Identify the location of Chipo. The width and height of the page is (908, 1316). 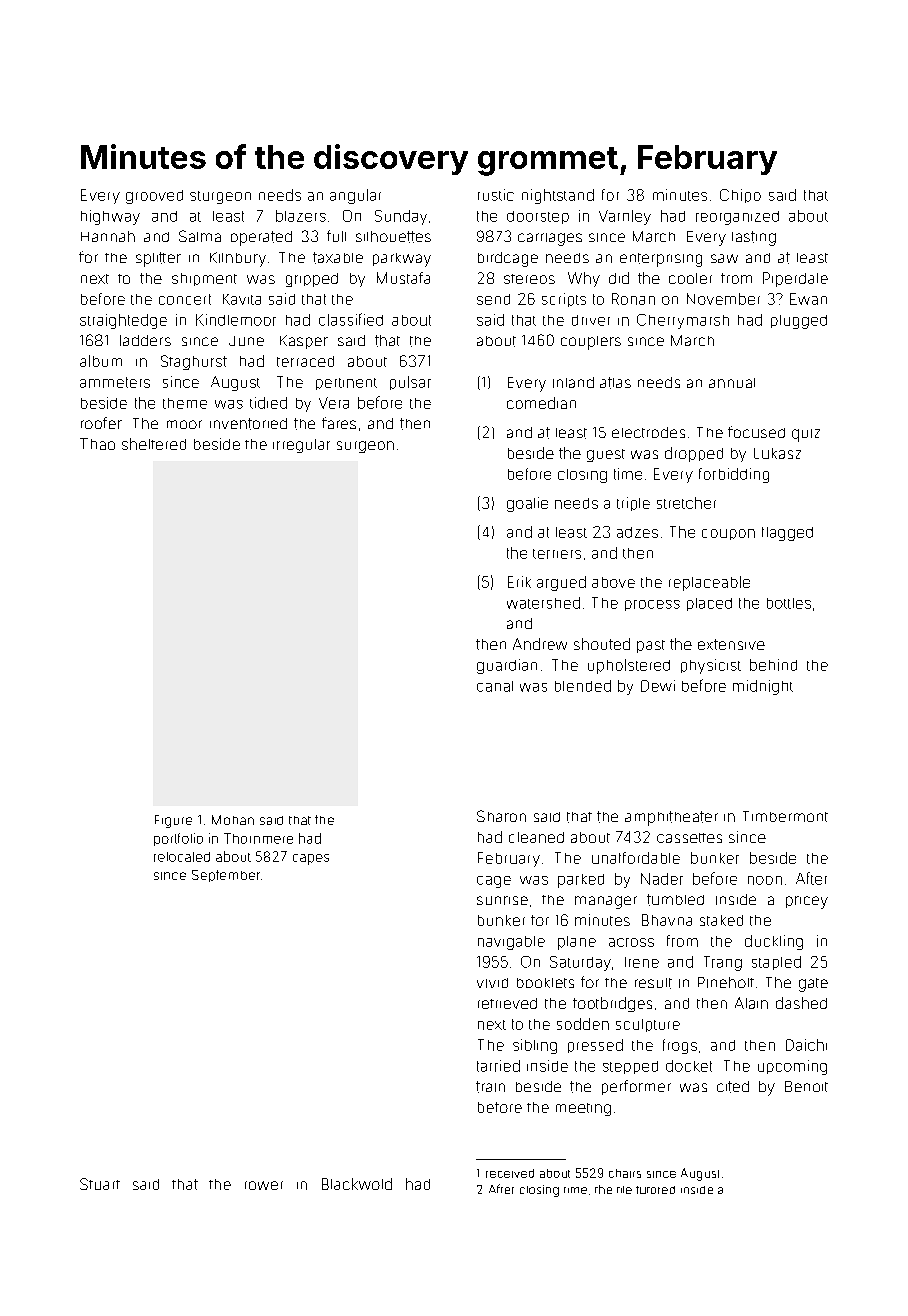
(740, 196).
